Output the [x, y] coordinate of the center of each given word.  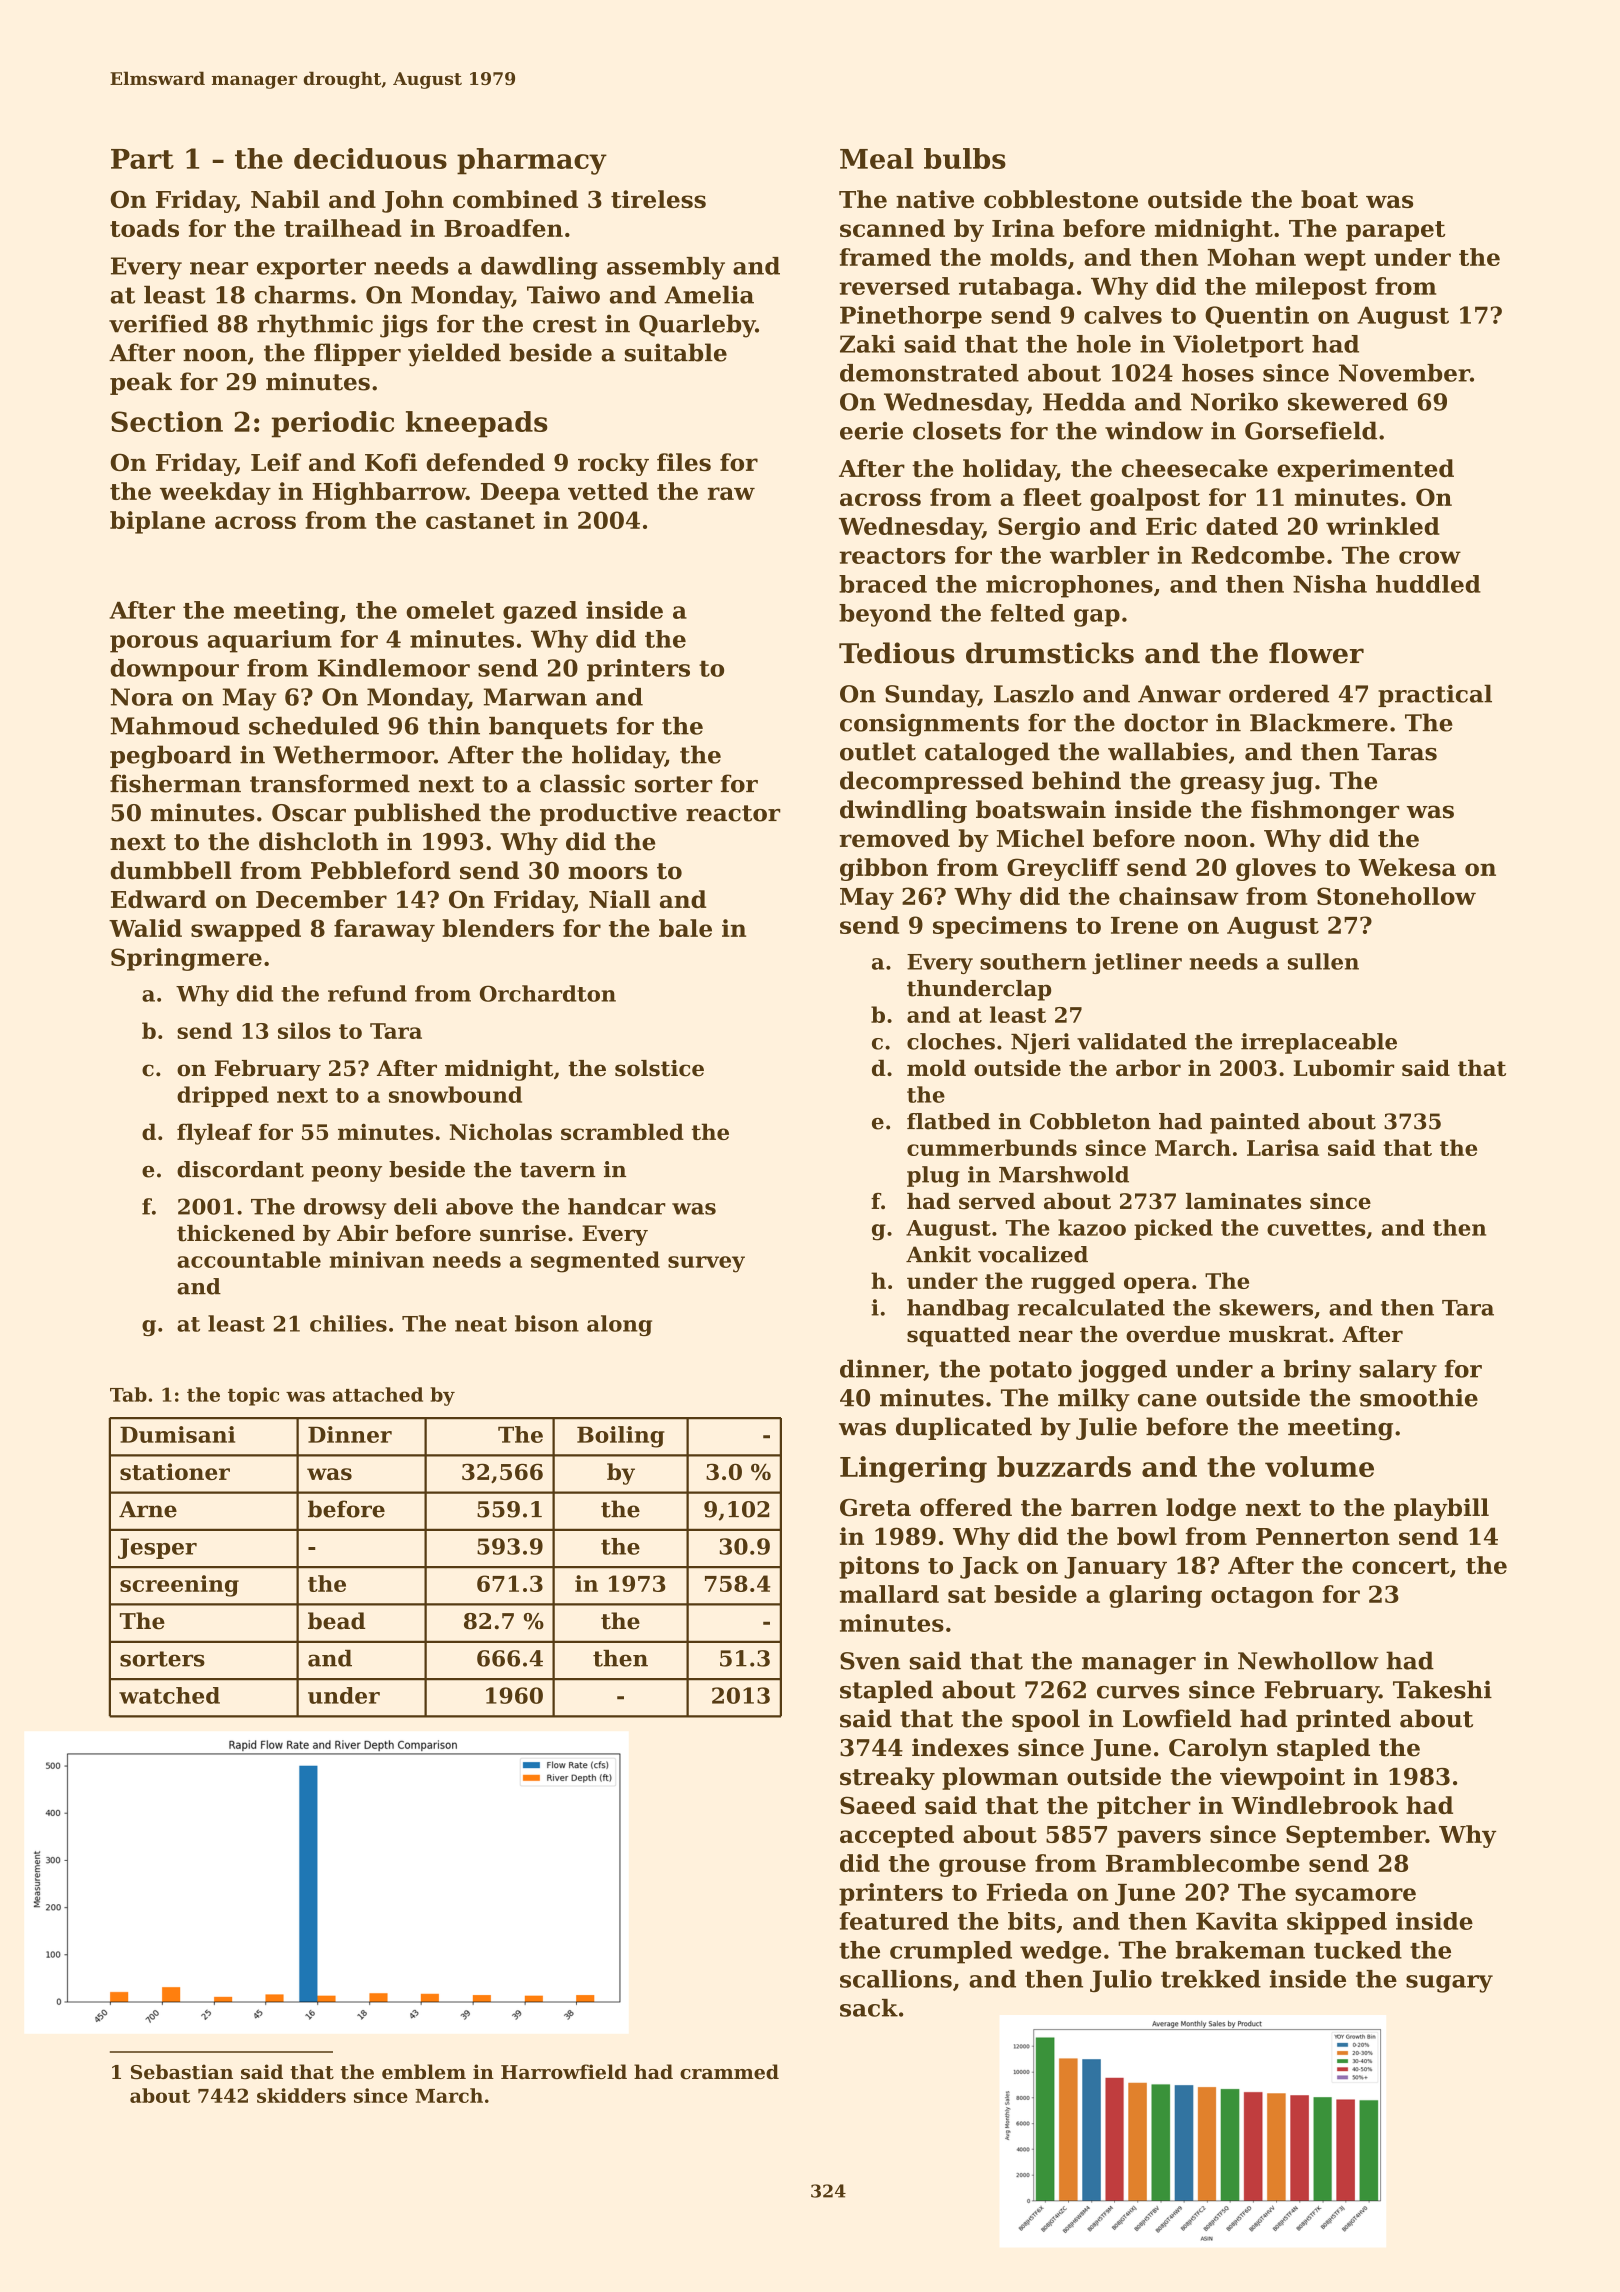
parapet [1395, 231]
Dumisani [177, 1434]
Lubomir [1343, 1067]
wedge [1061, 1952]
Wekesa [1407, 867]
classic [582, 783]
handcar [617, 1206]
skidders [301, 2095]
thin [454, 725]
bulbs [965, 158]
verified [158, 323]
